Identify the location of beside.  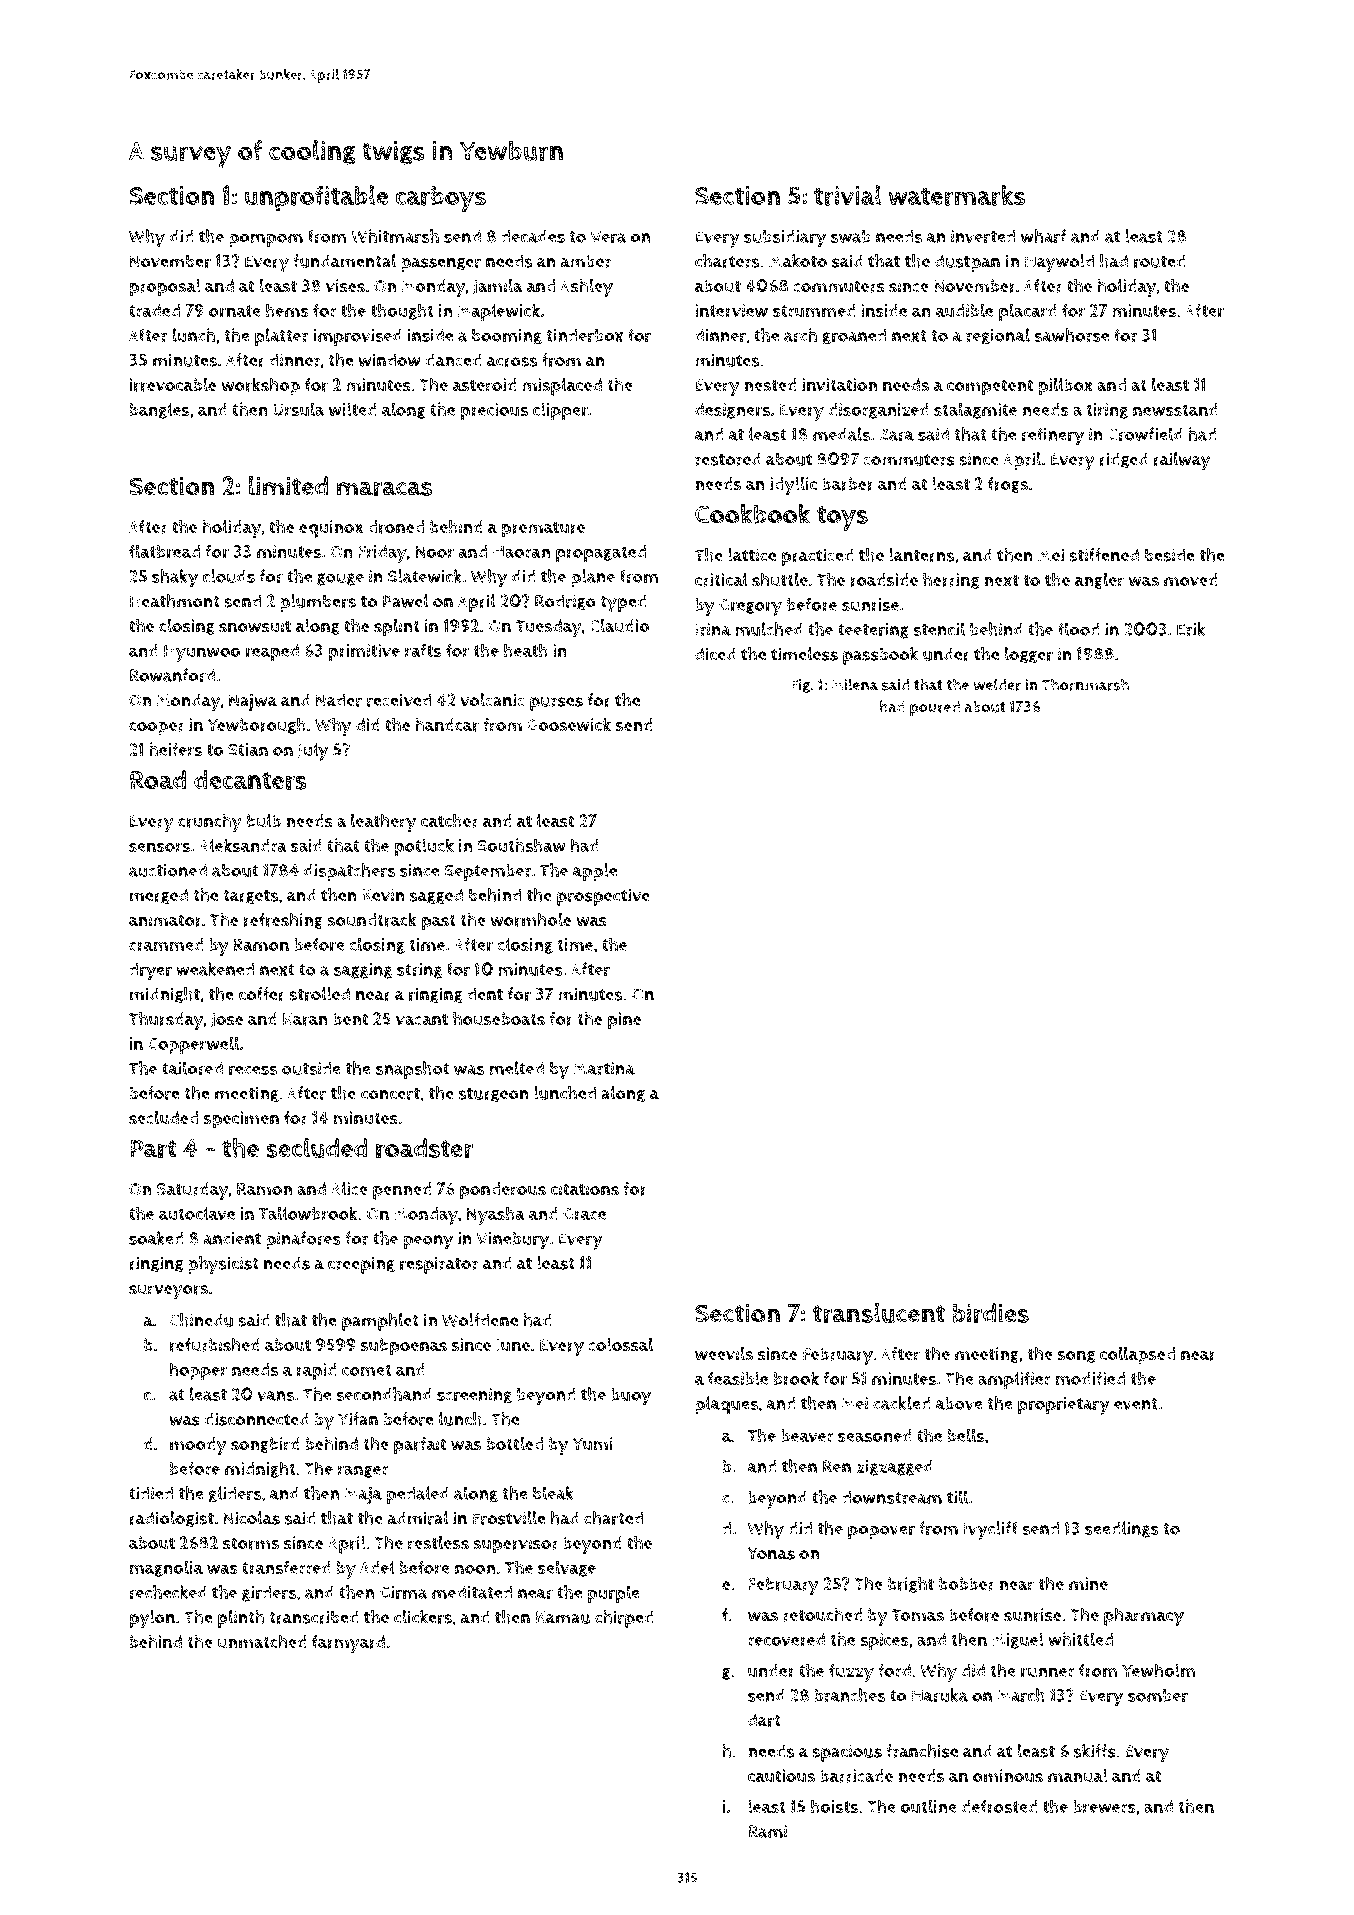
(1170, 555).
